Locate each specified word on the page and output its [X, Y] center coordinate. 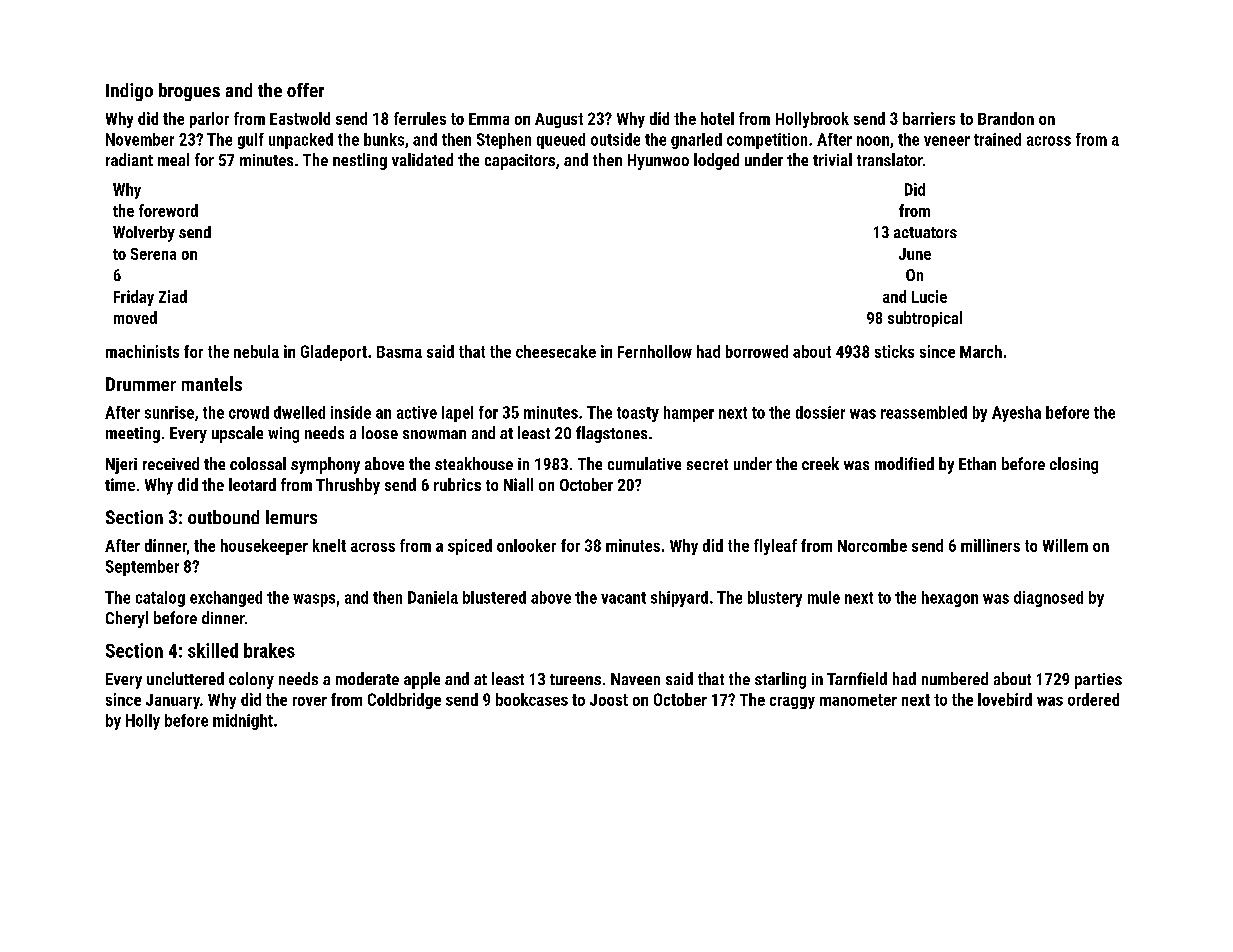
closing [1074, 465]
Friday [134, 298]
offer [305, 90]
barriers [929, 118]
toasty [638, 414]
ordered [1093, 699]
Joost [609, 700]
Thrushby [348, 486]
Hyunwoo [658, 162]
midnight [243, 722]
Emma [489, 119]
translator [890, 159]
